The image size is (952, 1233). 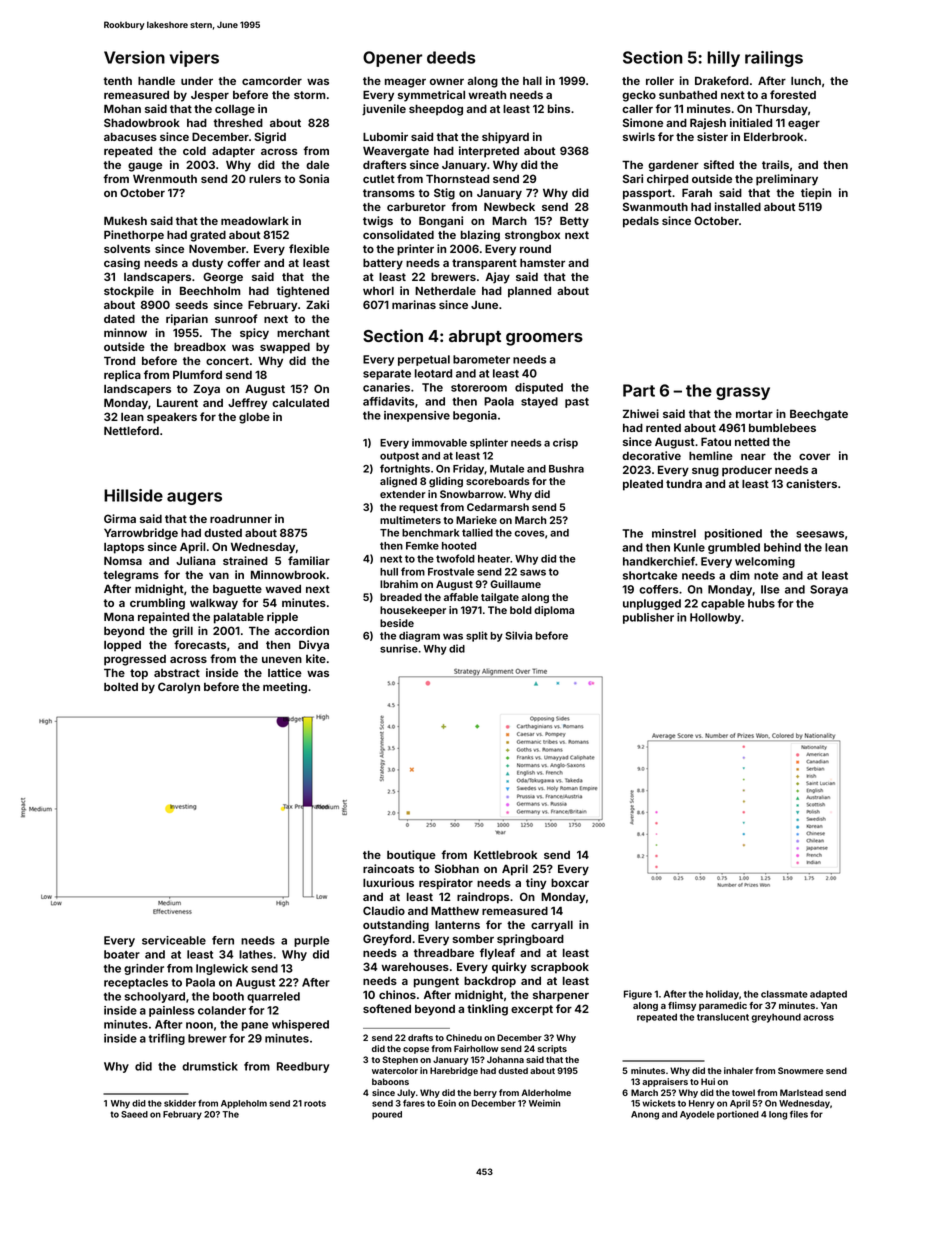 I want to click on roller, so click(x=660, y=81).
